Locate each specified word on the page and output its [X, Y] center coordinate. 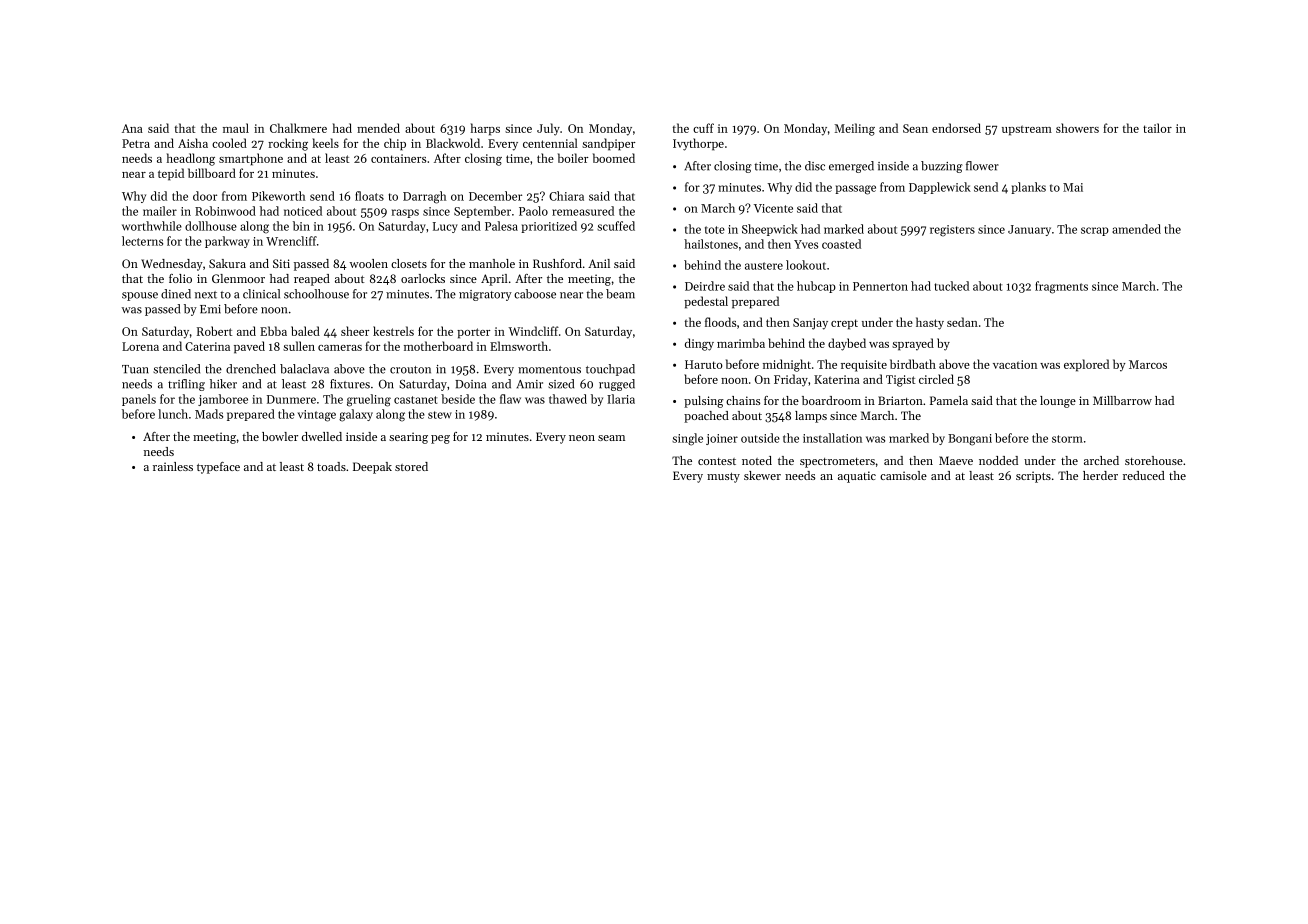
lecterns [142, 241]
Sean [915, 128]
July [548, 129]
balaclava [304, 369]
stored [411, 466]
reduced [1144, 475]
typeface [218, 468]
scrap [1095, 231]
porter [473, 333]
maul [236, 128]
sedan [962, 322]
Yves [806, 244]
